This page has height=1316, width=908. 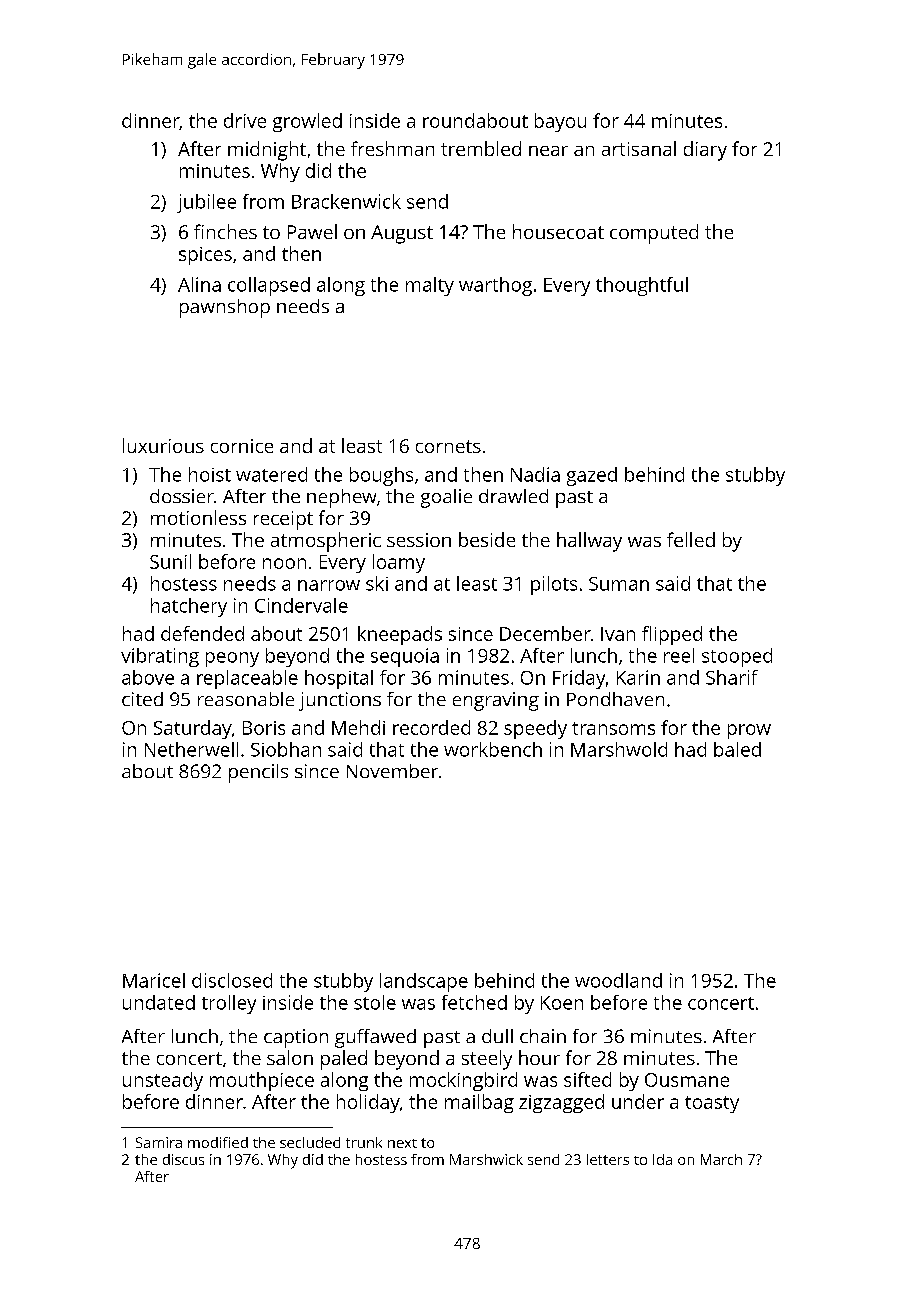 I want to click on Sharif, so click(x=732, y=677).
